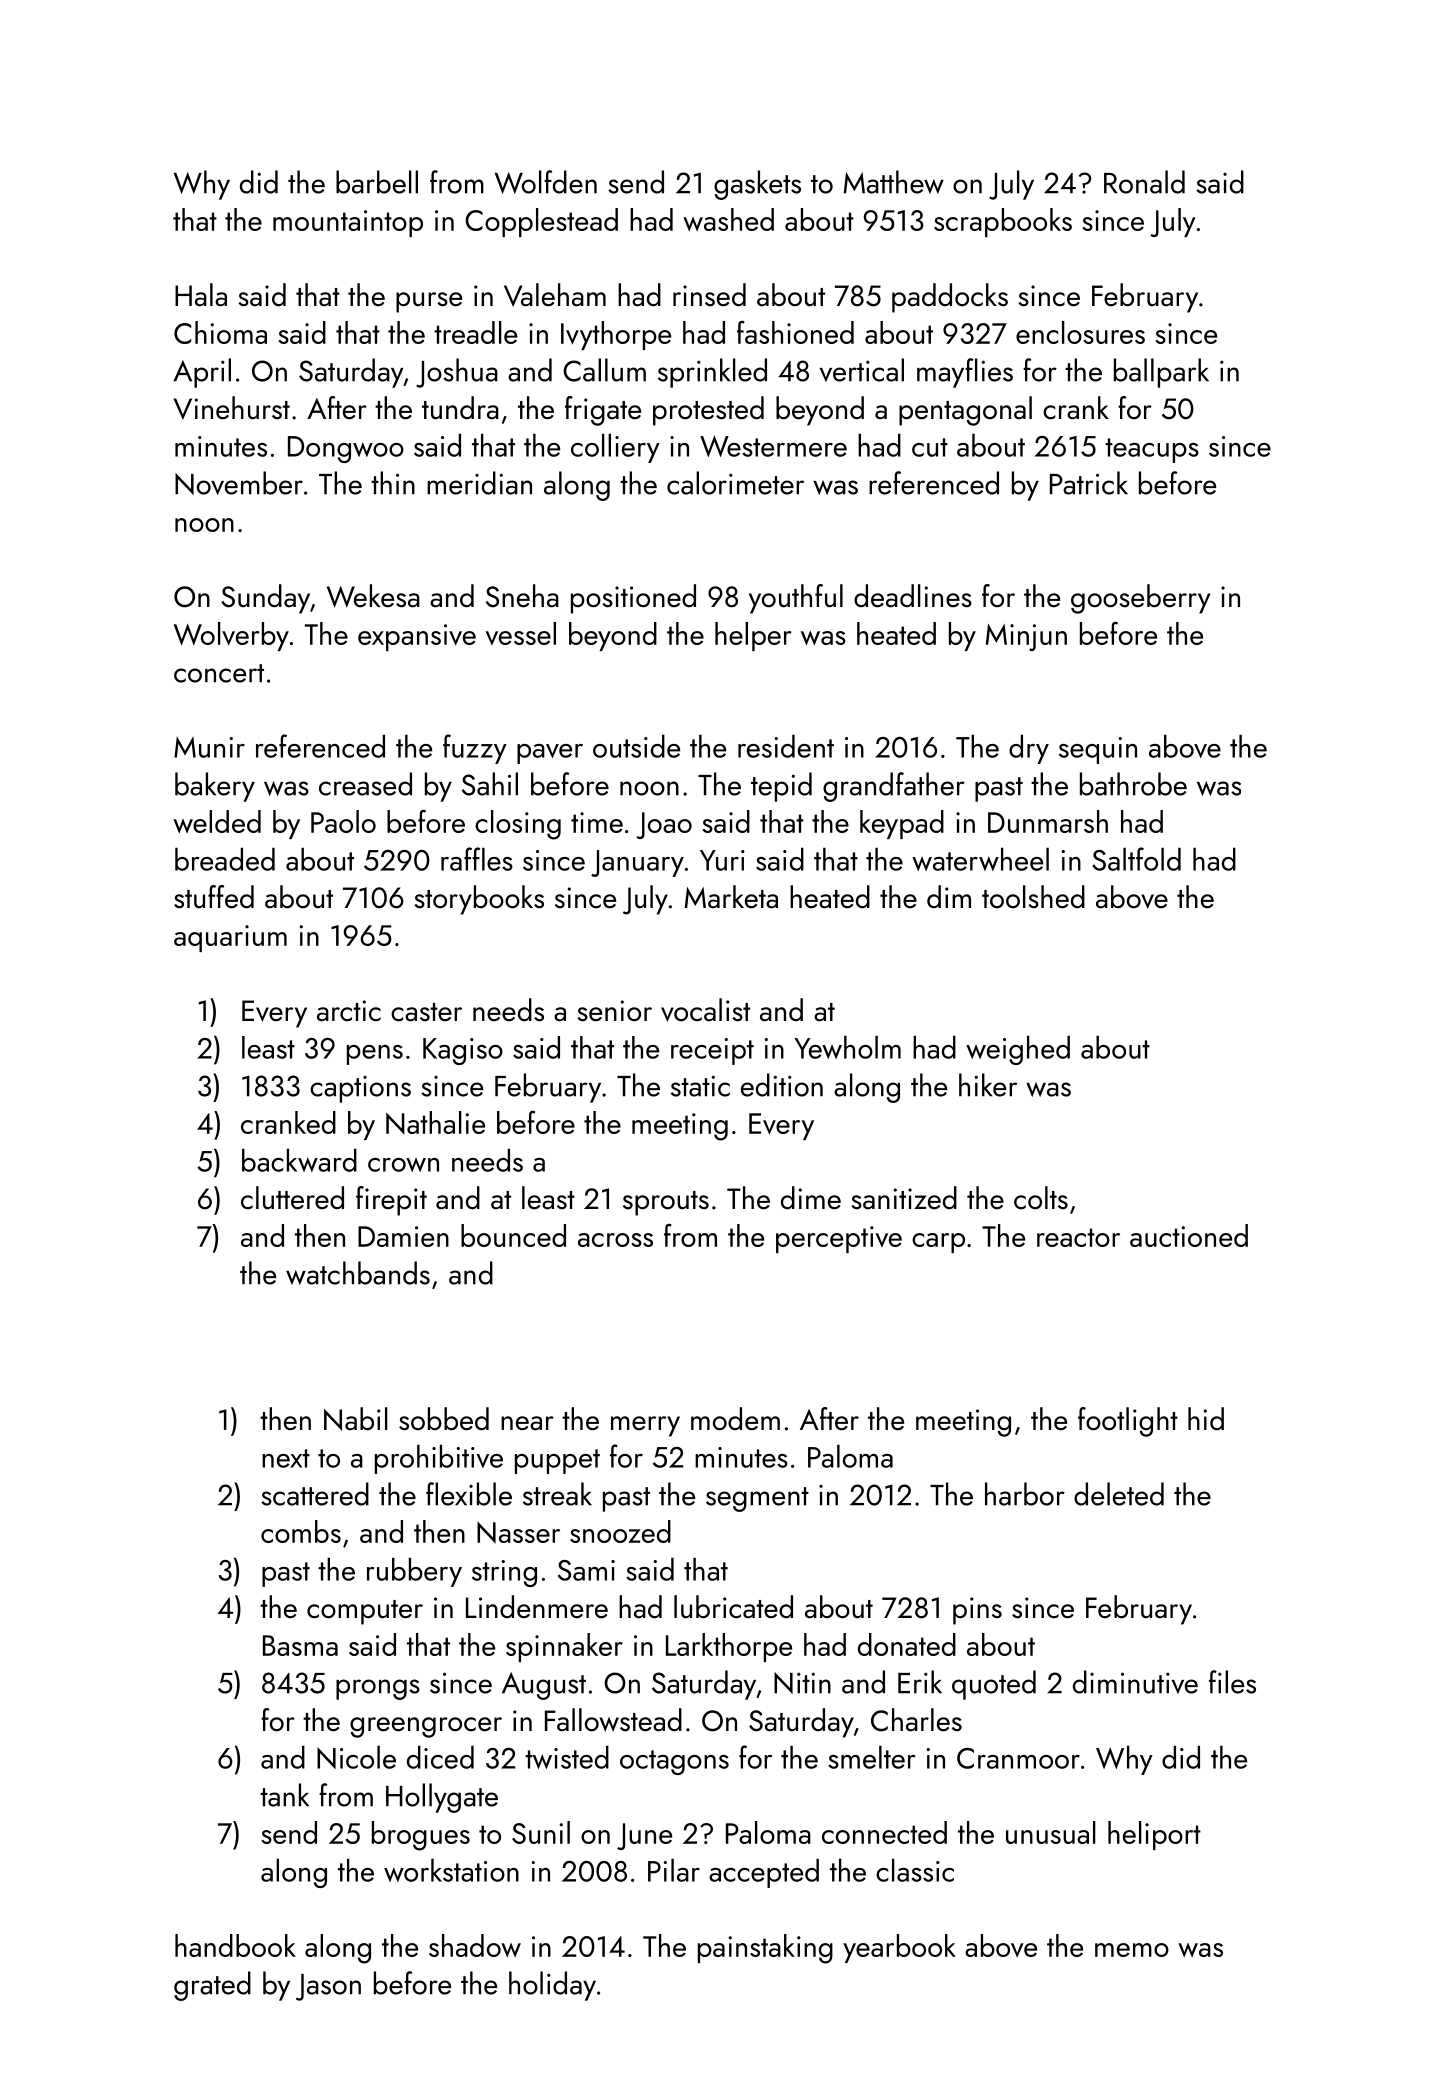 The width and height of the document is (1450, 2100). Describe the element at coordinates (546, 182) in the document. I see `Wolfden` at that location.
